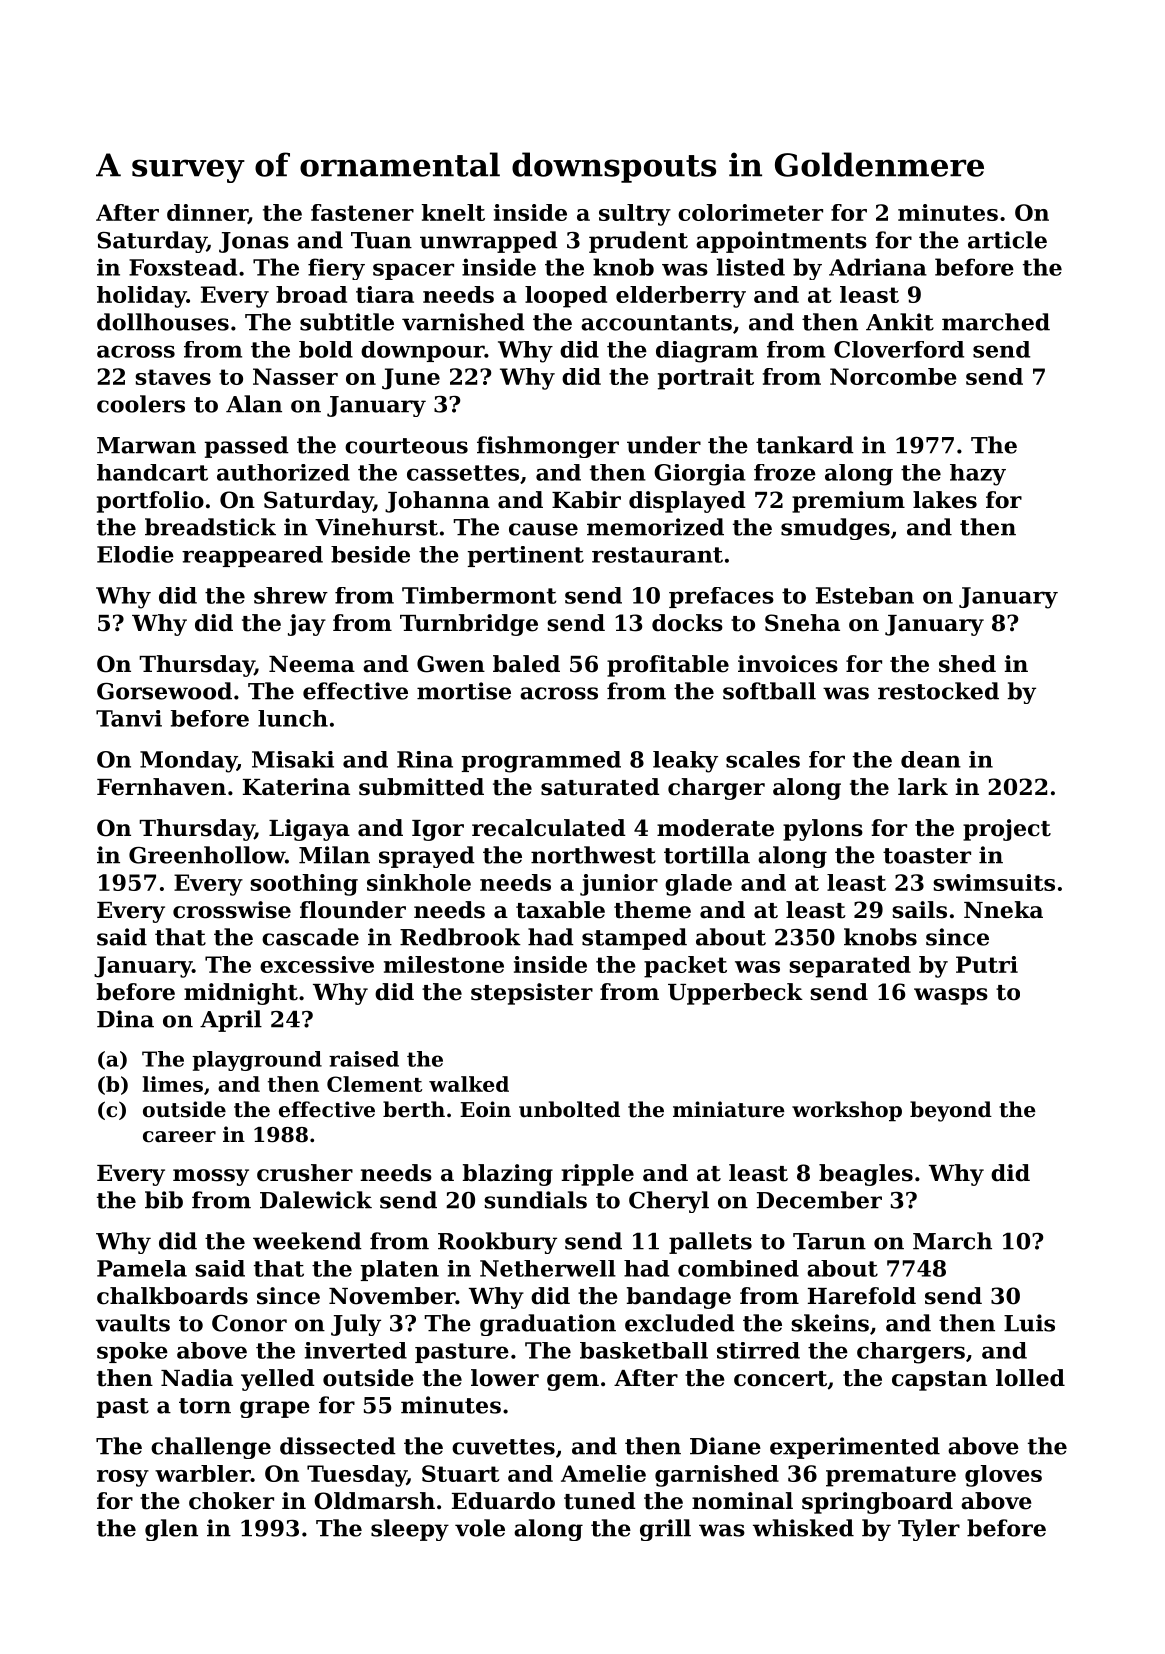  What do you see at coordinates (485, 1109) in the image?
I see `Eoin` at bounding box center [485, 1109].
